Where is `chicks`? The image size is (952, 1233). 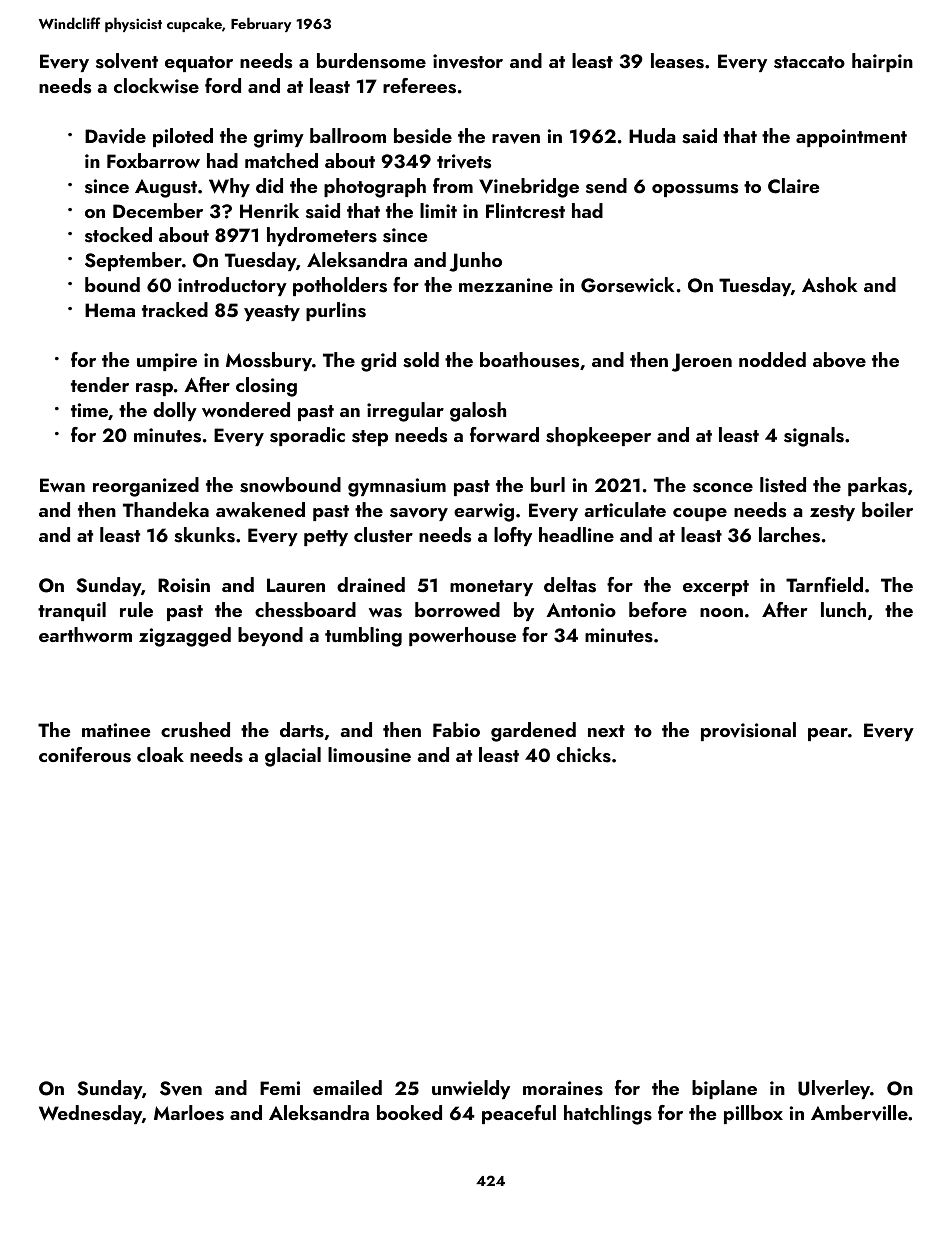
chicks is located at coordinates (584, 755).
